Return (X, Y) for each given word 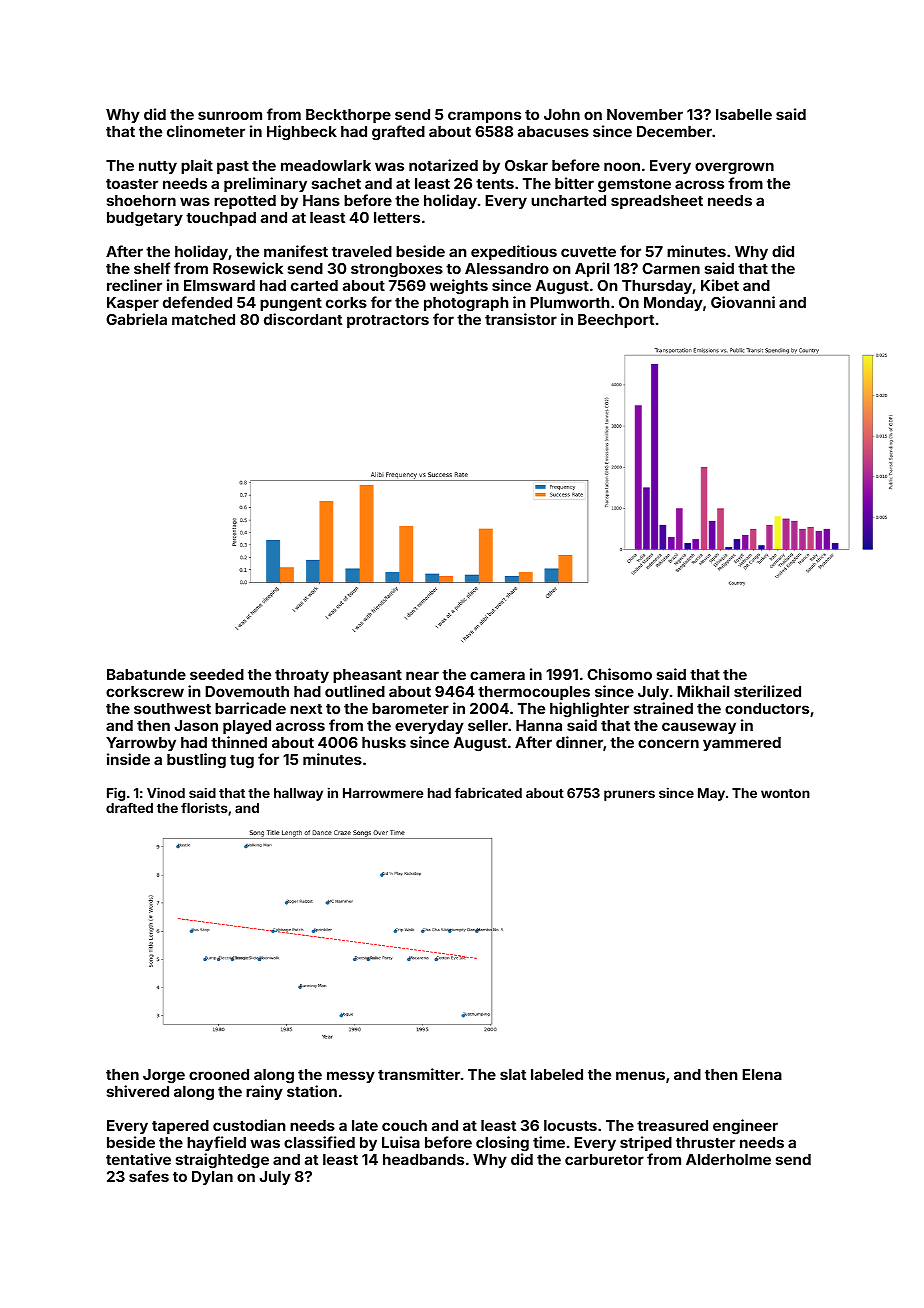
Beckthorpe (348, 116)
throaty (302, 676)
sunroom (230, 115)
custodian (249, 1125)
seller (488, 725)
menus (640, 1075)
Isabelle (744, 114)
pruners (629, 795)
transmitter (419, 1074)
